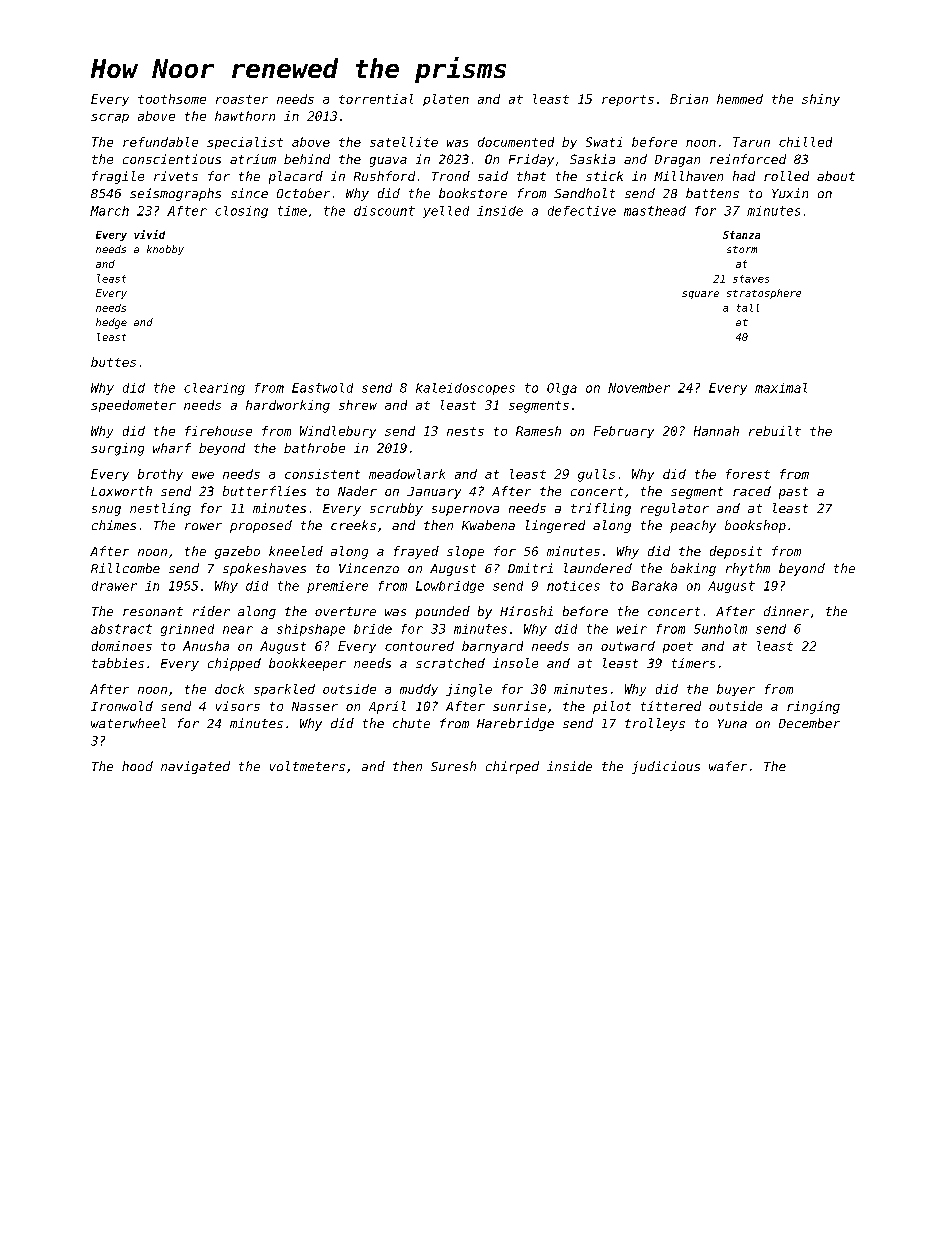 The width and height of the screenshot is (952, 1233). Describe the element at coordinates (836, 176) in the screenshot. I see `about` at that location.
